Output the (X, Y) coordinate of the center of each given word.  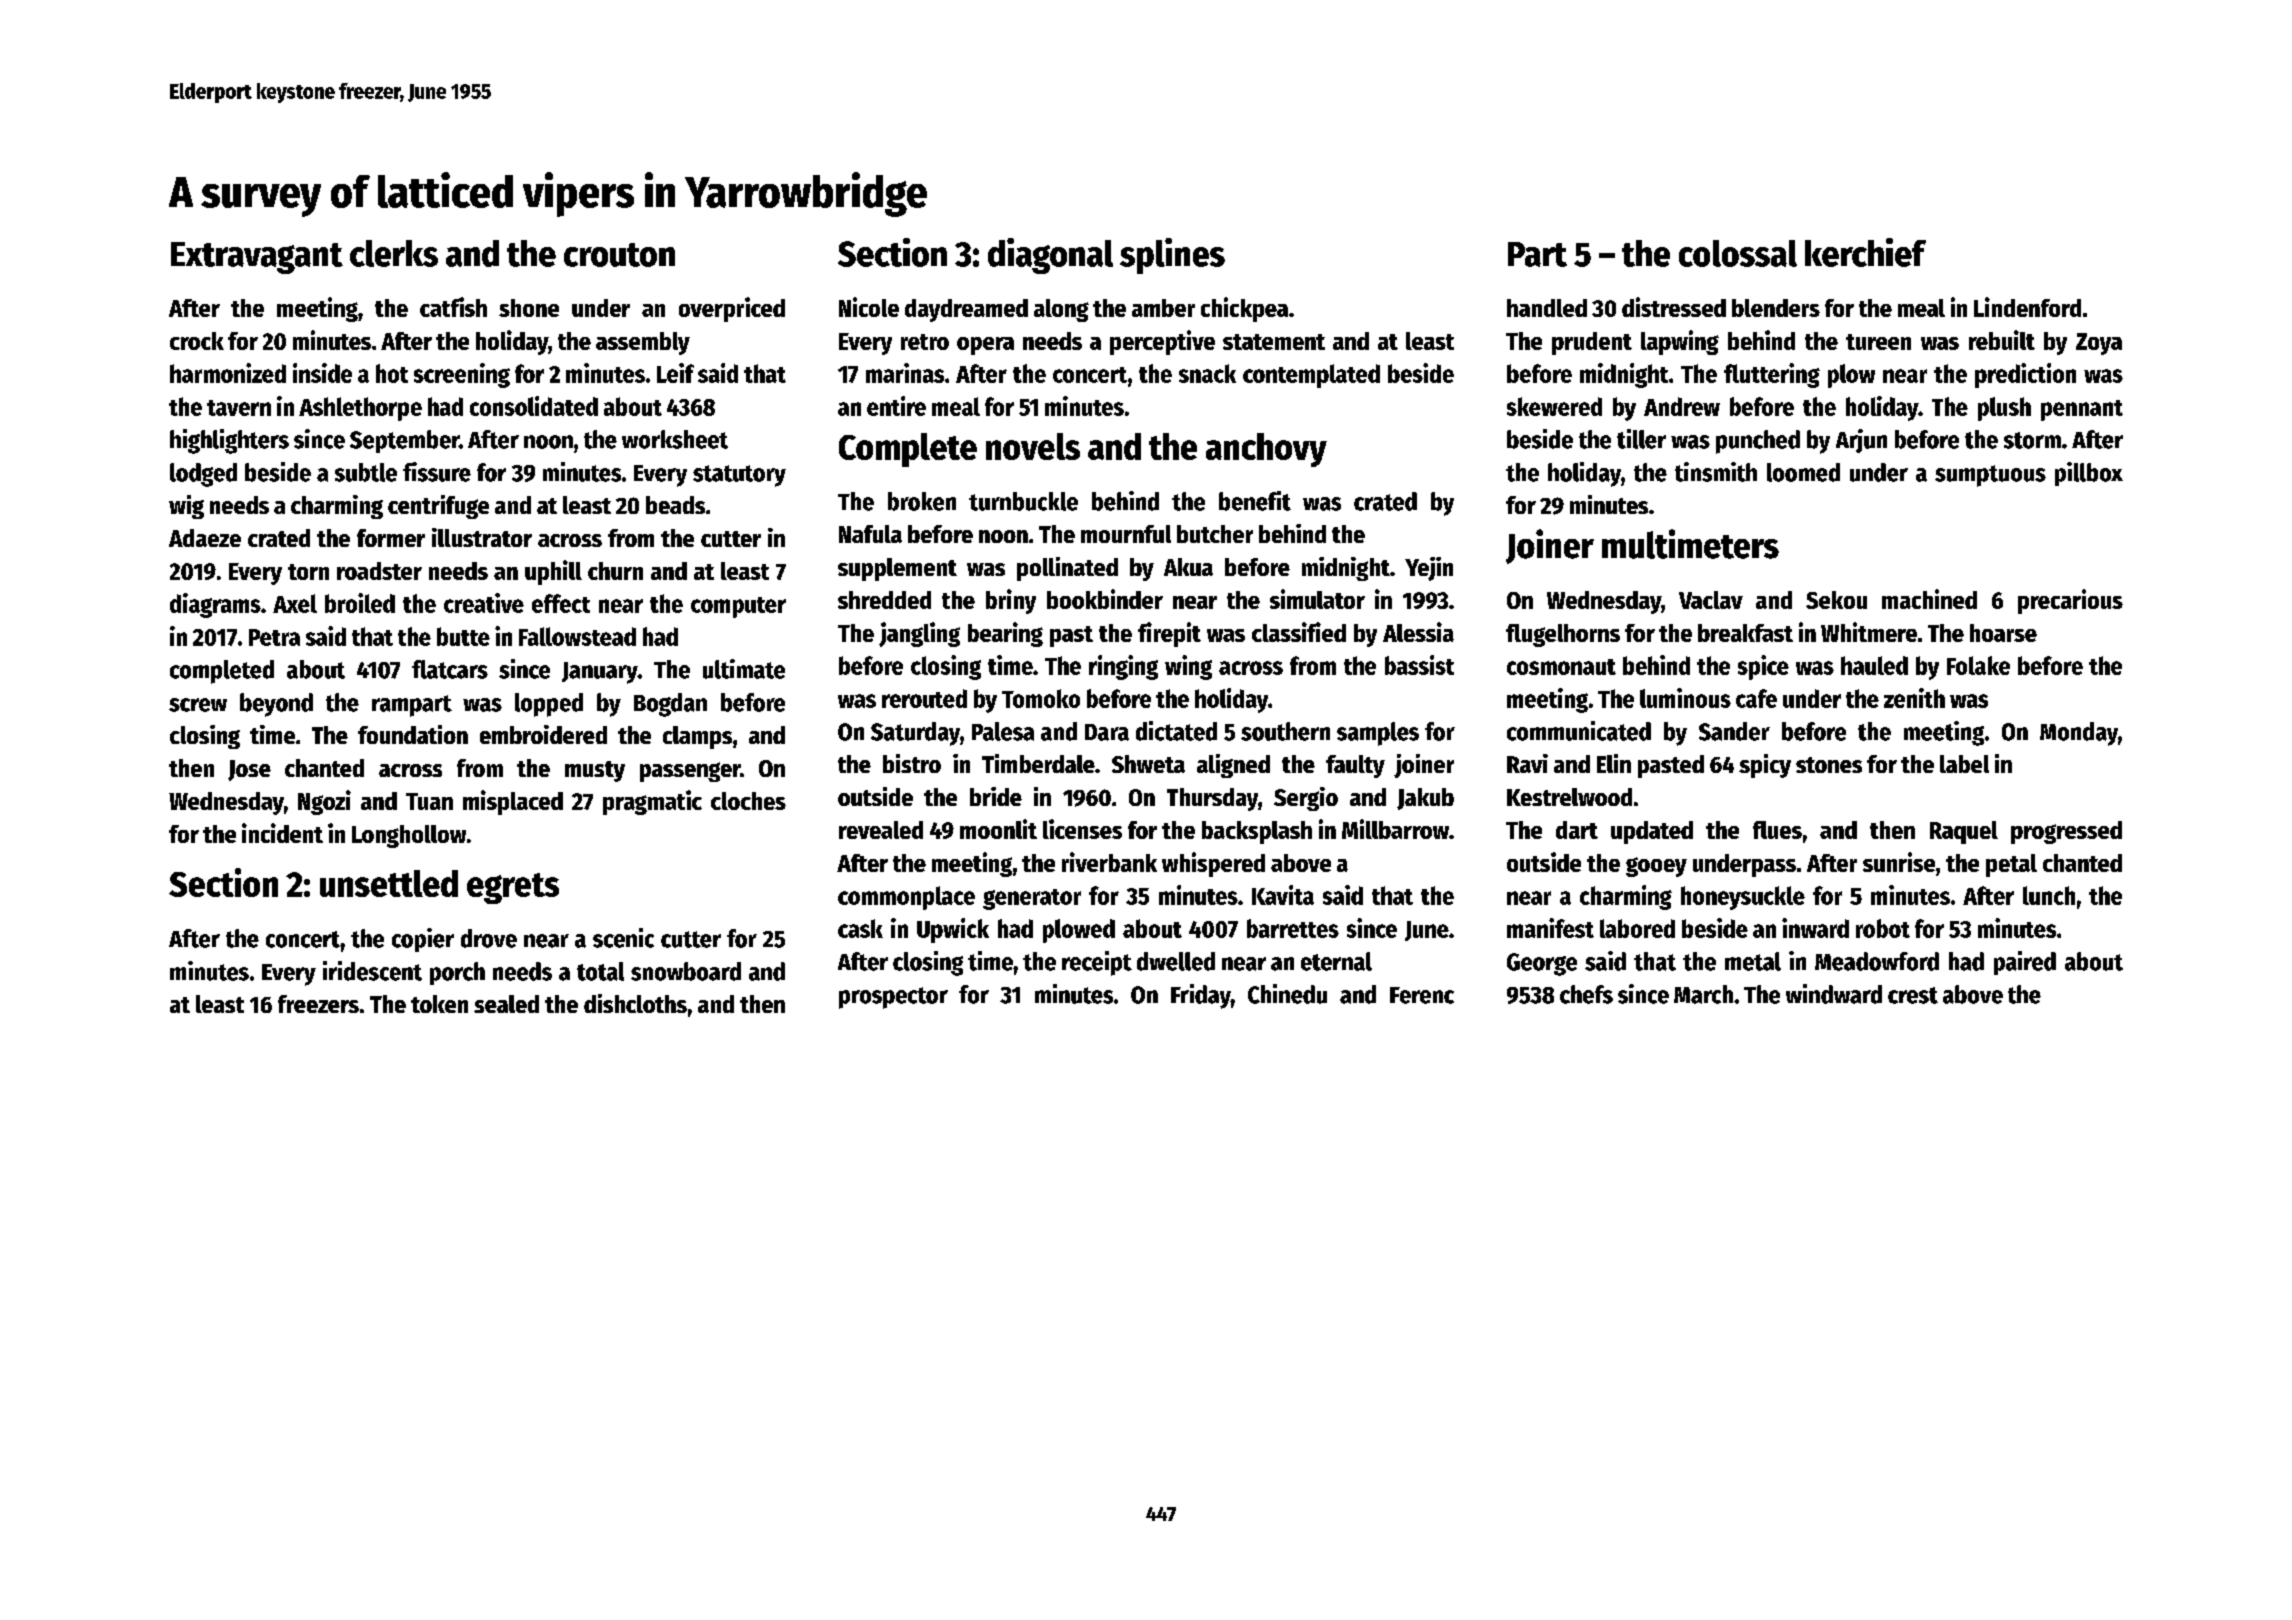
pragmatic (652, 802)
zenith (1914, 698)
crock (197, 341)
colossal (1738, 253)
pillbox (2089, 474)
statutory (739, 476)
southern (1285, 731)
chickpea (1244, 309)
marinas (905, 373)
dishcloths (635, 1003)
